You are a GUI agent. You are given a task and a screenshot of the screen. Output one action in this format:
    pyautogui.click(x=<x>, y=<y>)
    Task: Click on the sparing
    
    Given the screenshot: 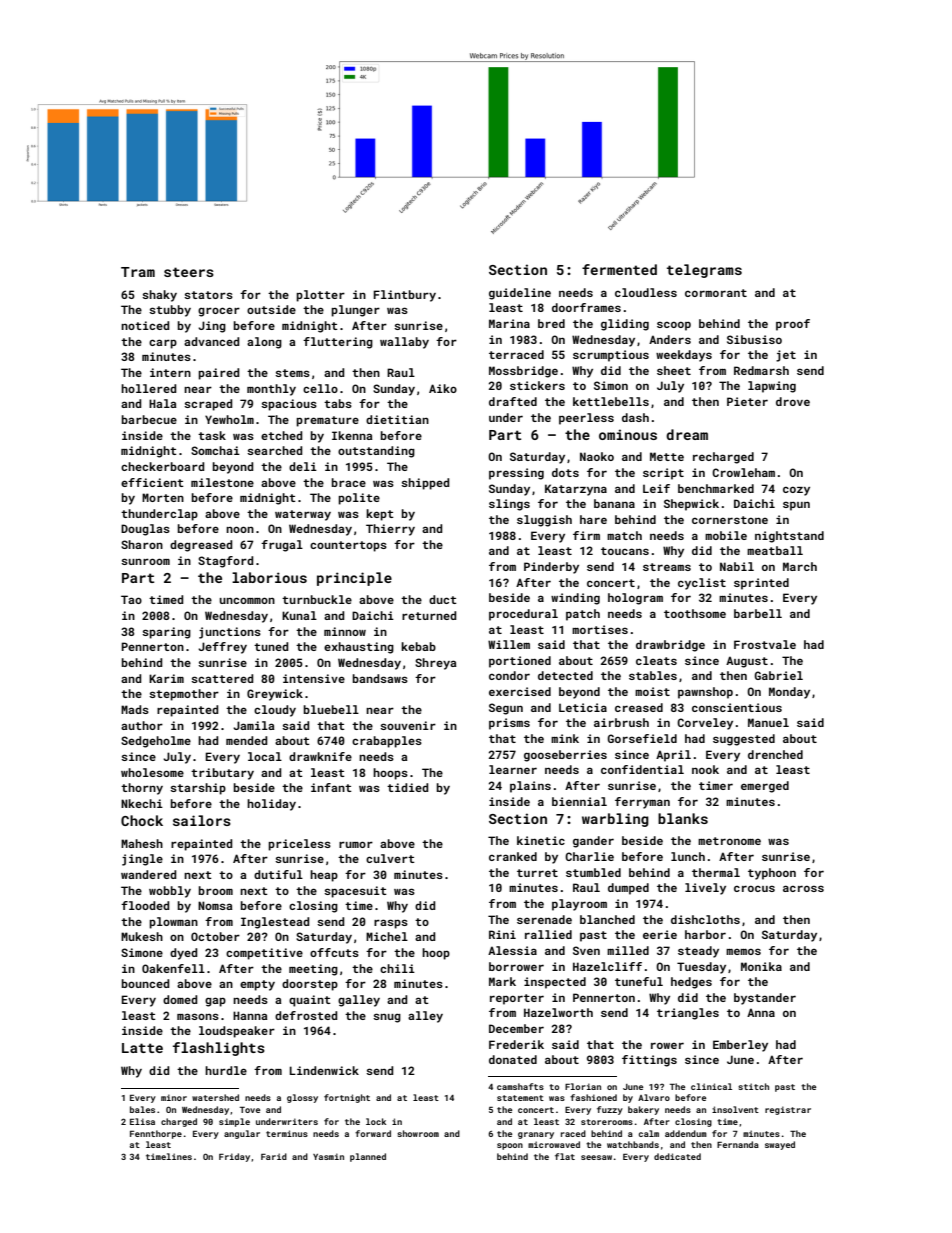 What is the action you would take?
    pyautogui.click(x=166, y=633)
